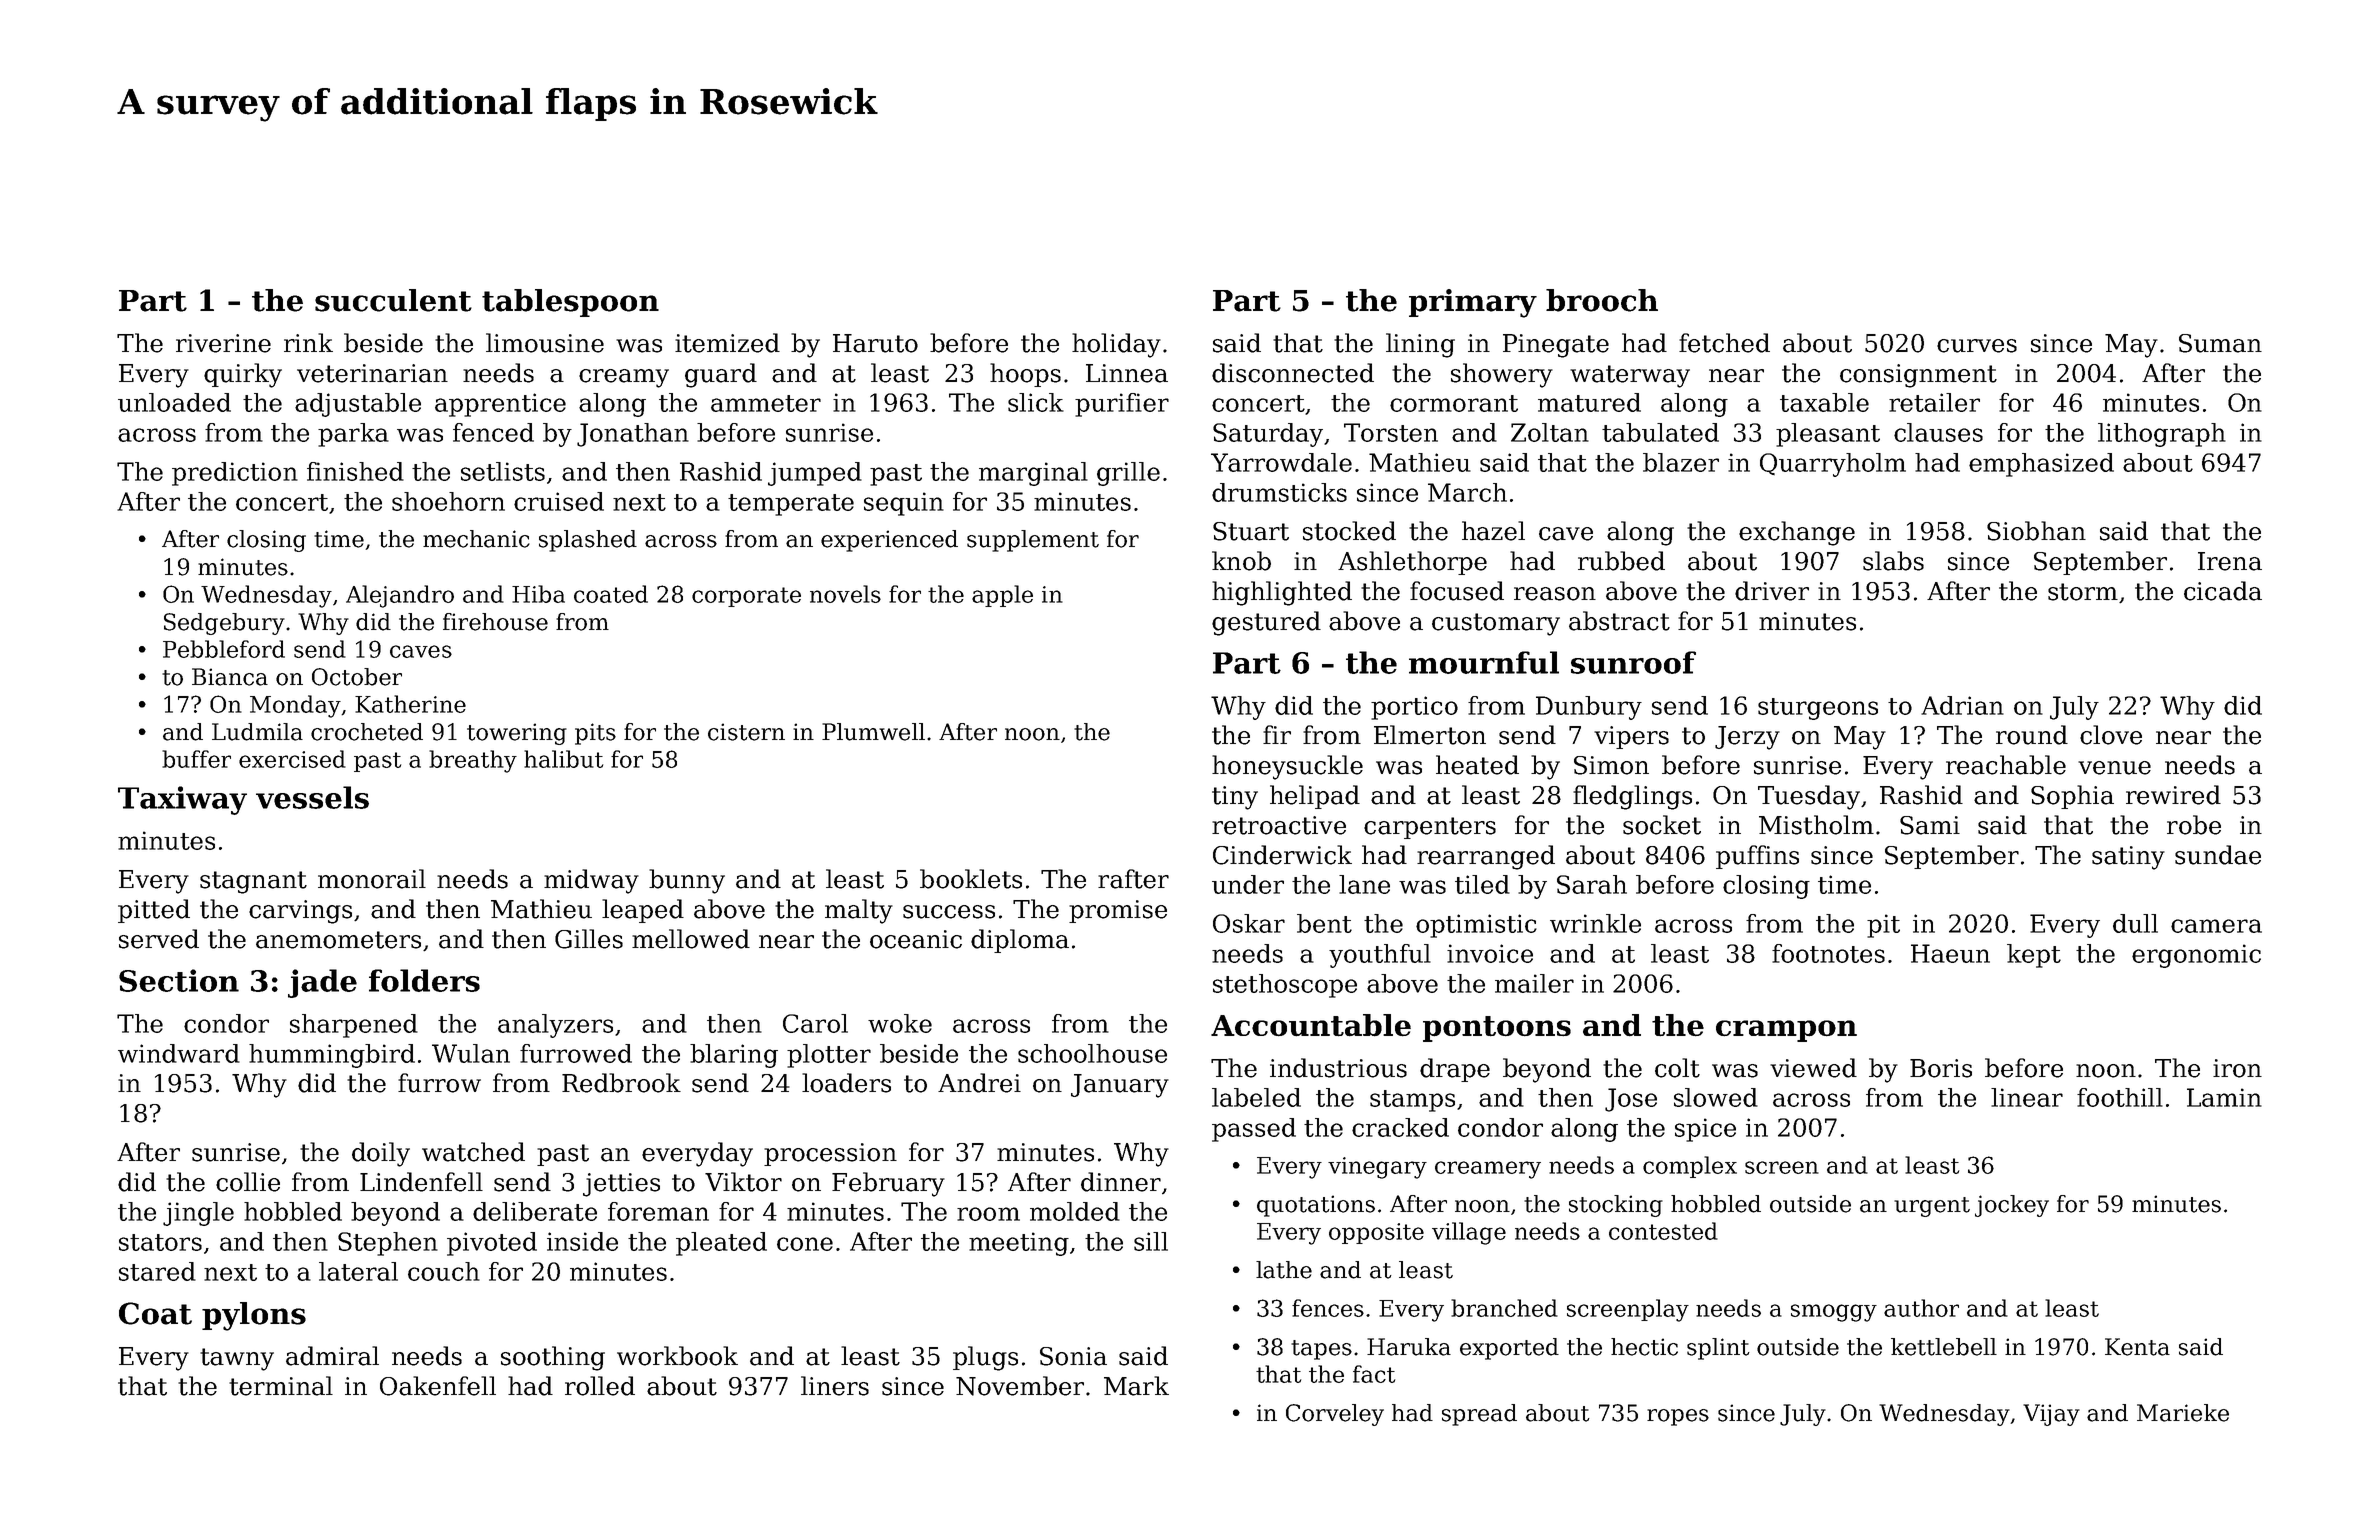 This screenshot has width=2380, height=1540. Describe the element at coordinates (835, 1386) in the screenshot. I see `liners` at that location.
